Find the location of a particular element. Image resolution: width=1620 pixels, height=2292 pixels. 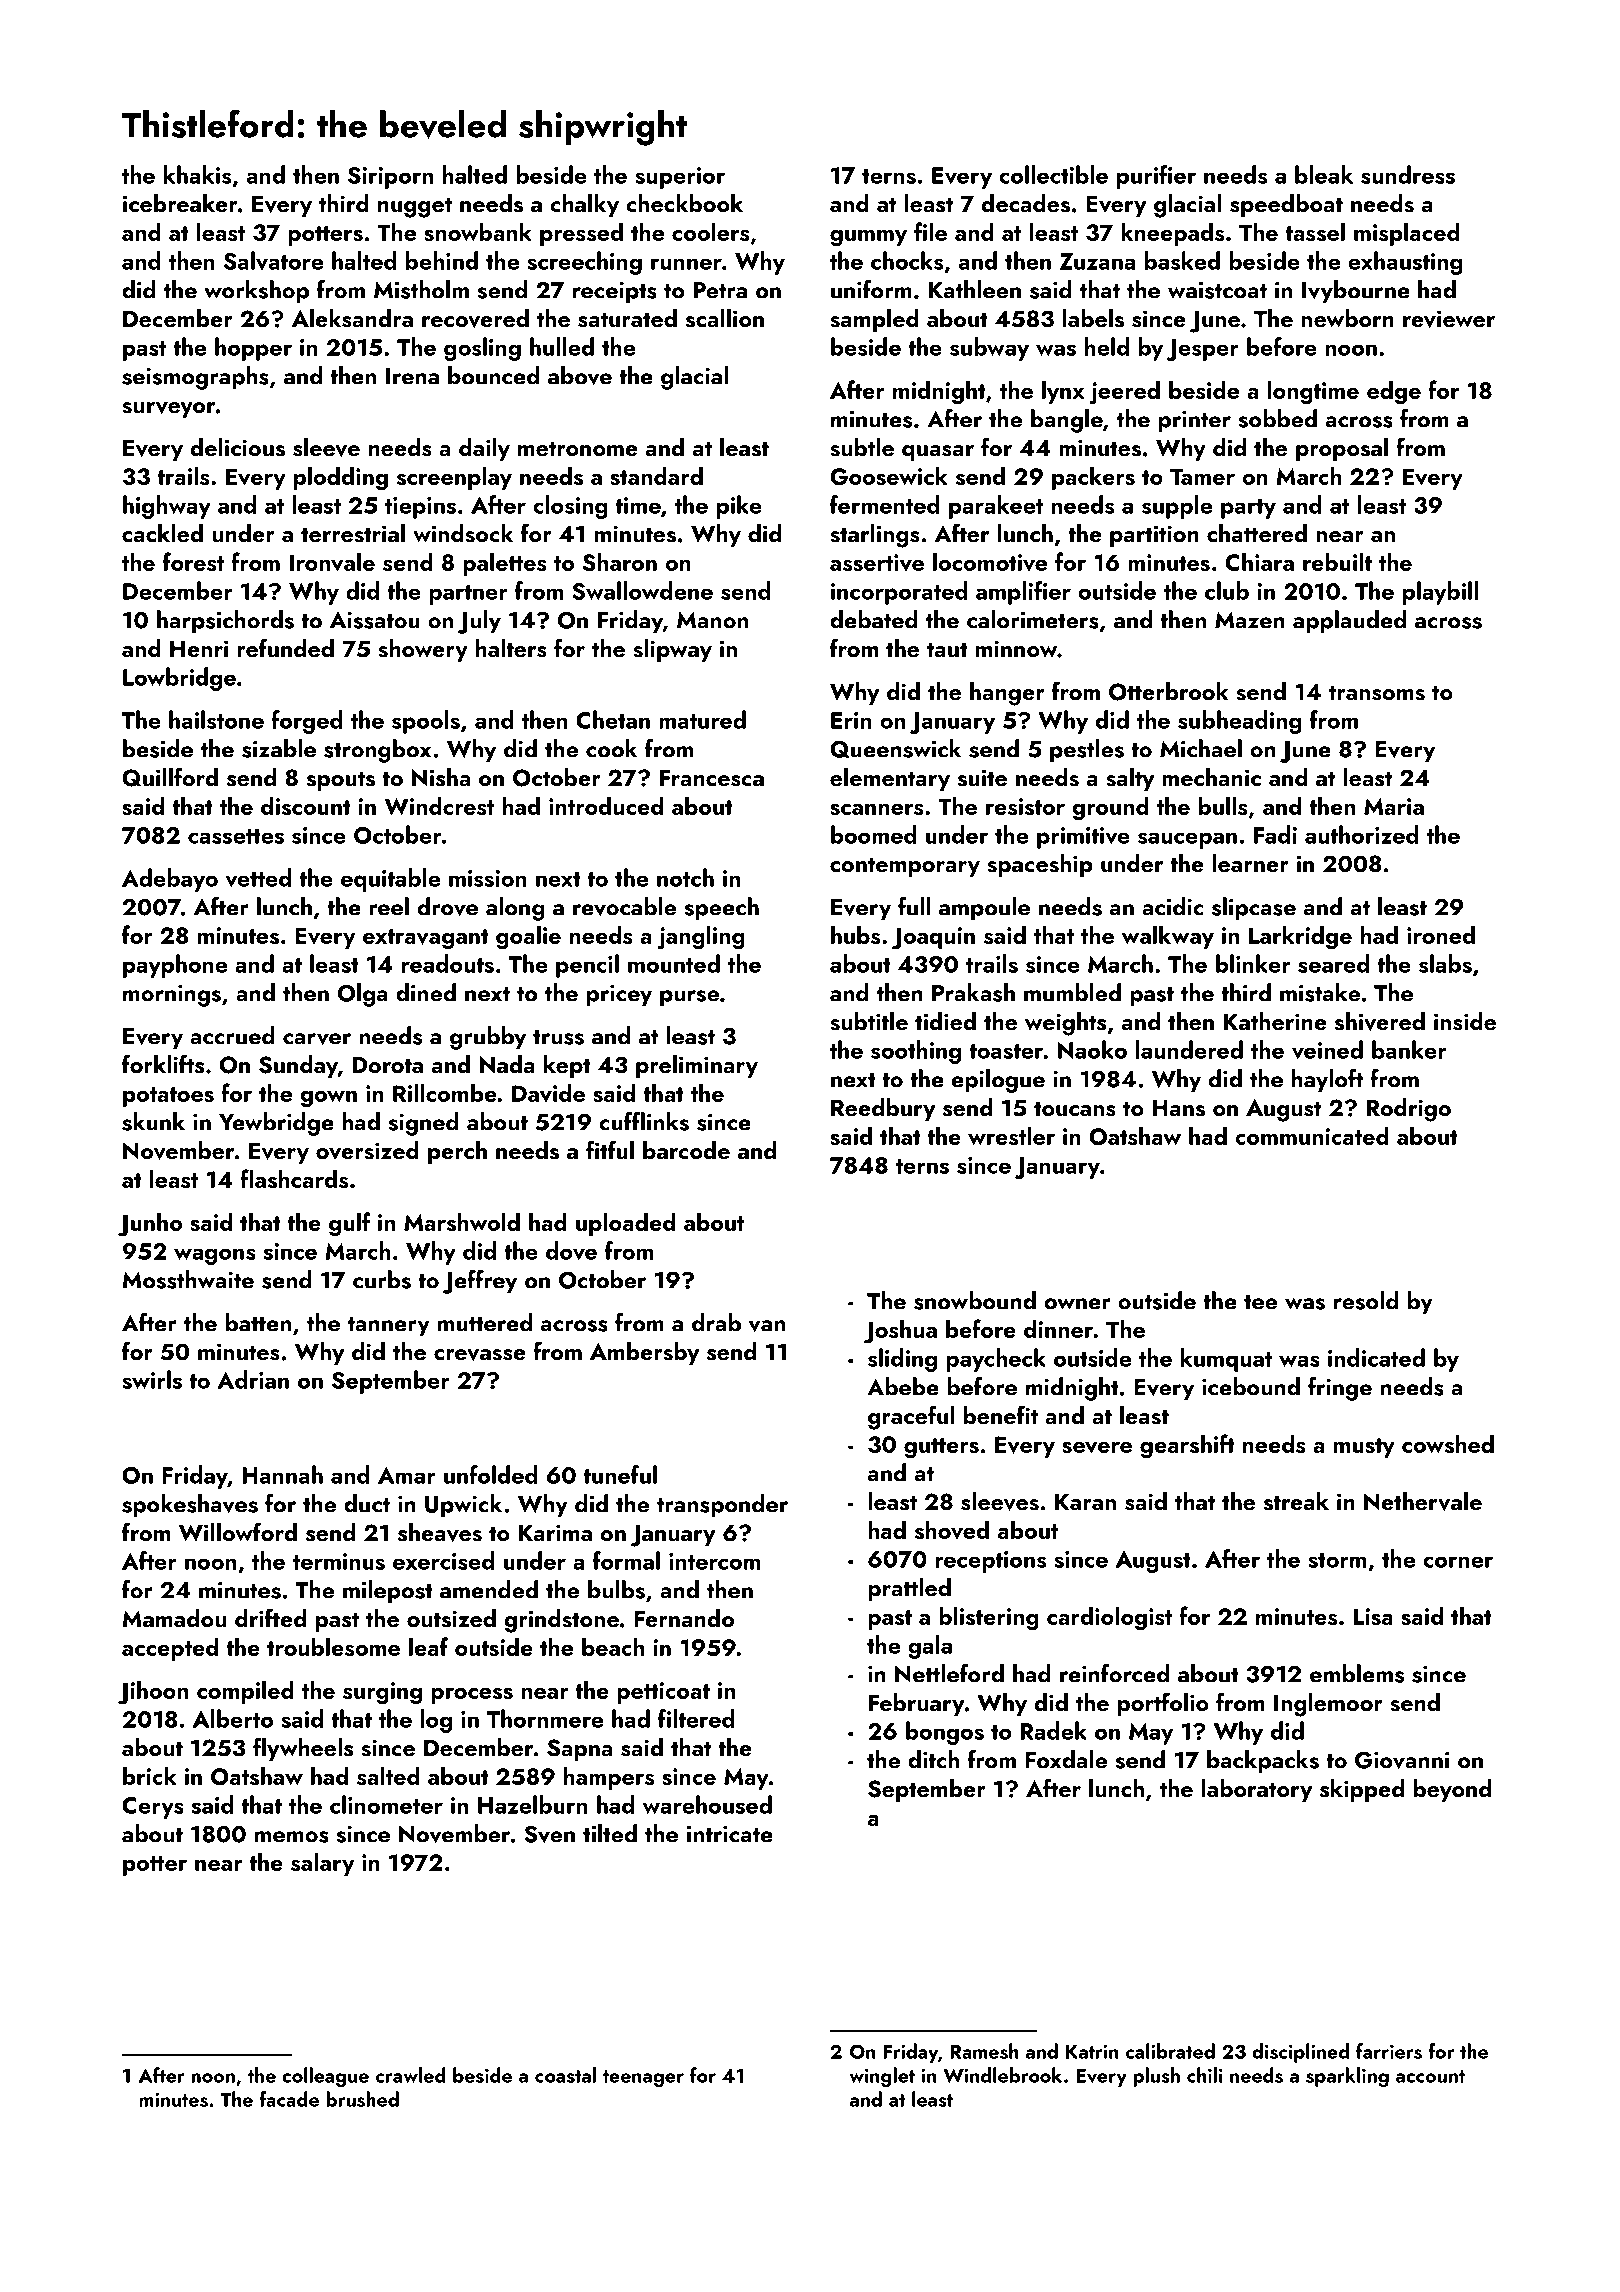

swirls is located at coordinates (152, 1379).
